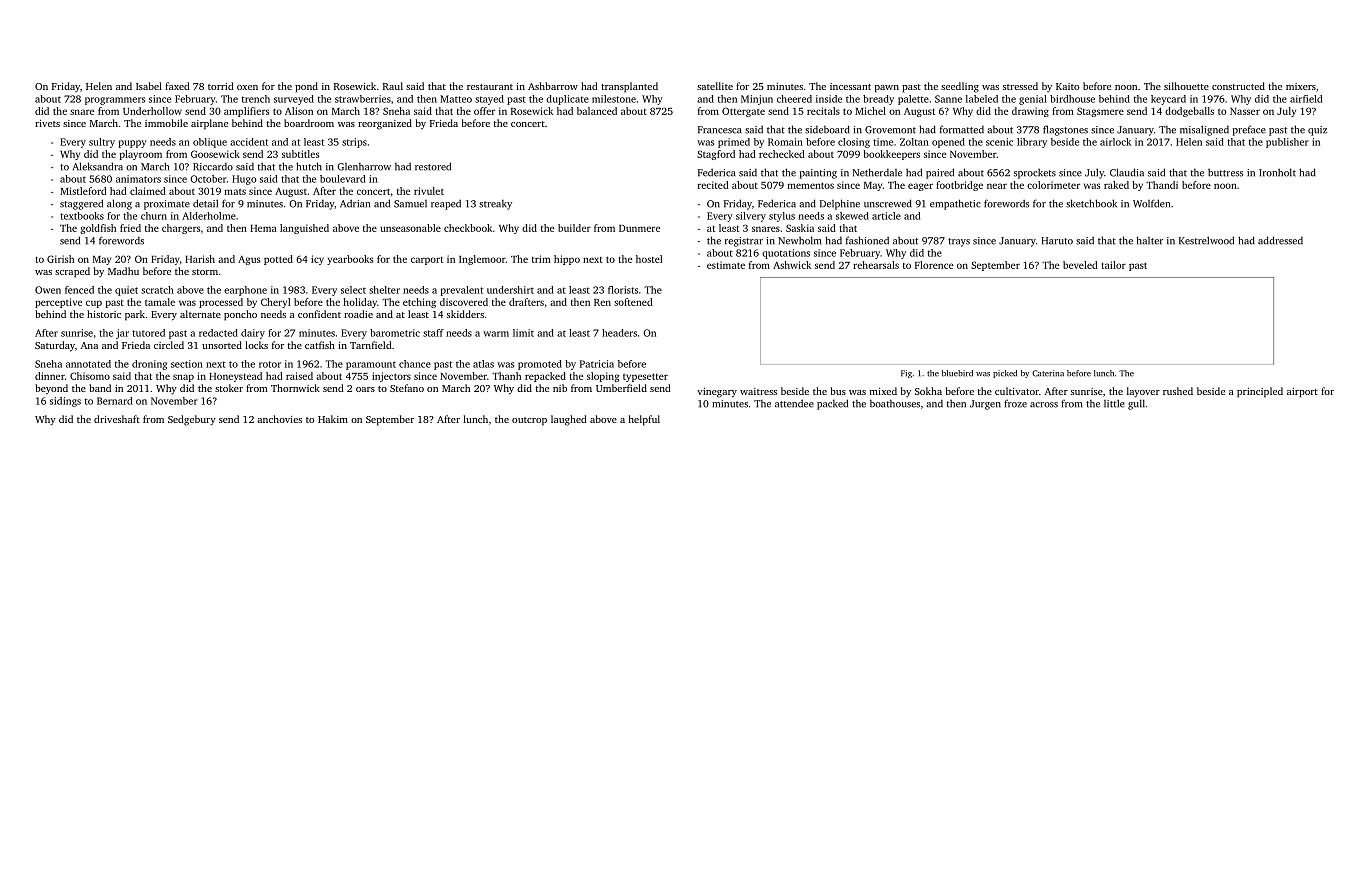 This screenshot has width=1372, height=887. What do you see at coordinates (876, 265) in the screenshot?
I see `rehearsals` at bounding box center [876, 265].
